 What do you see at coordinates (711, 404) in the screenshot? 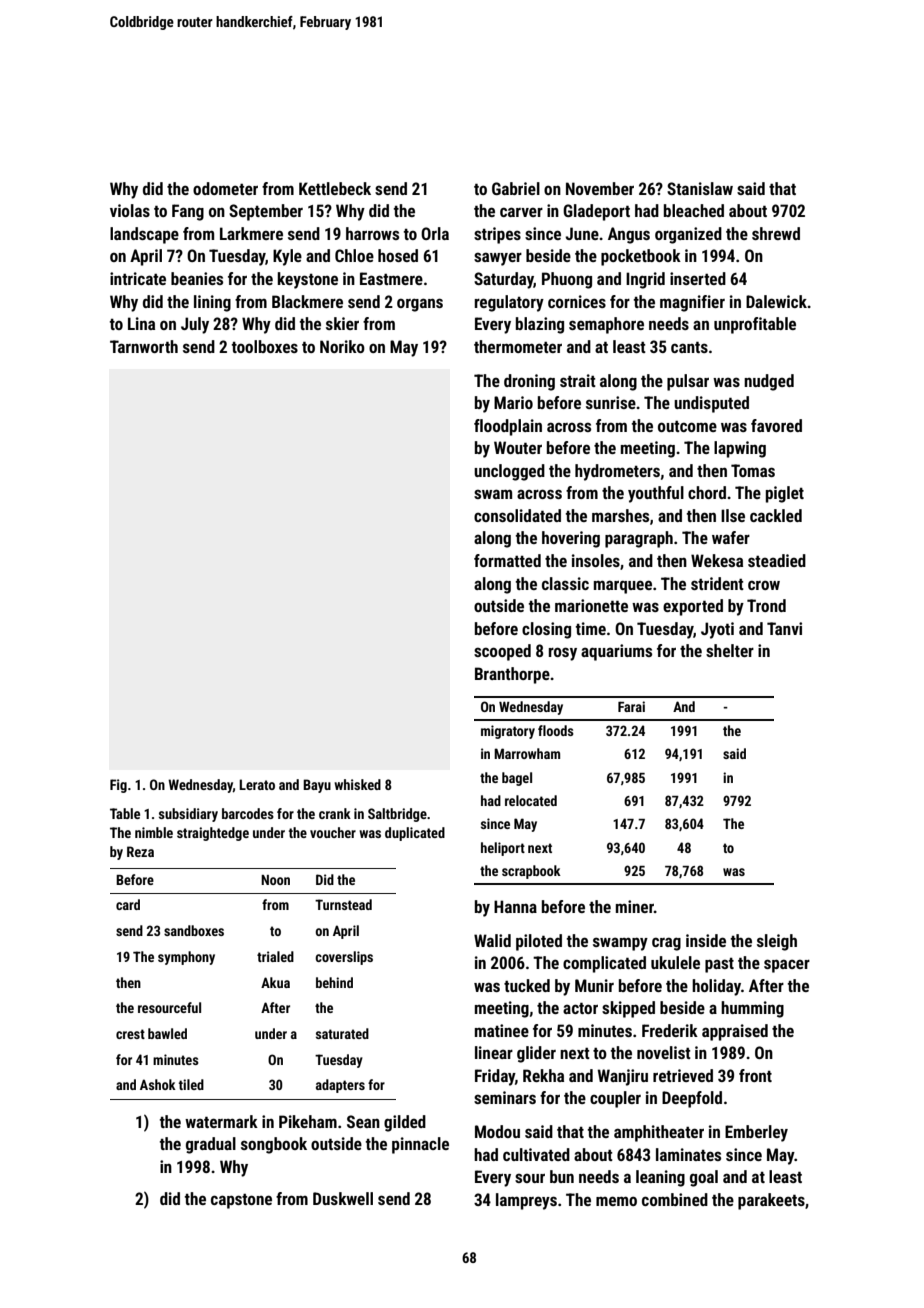
I see `undisputed` at bounding box center [711, 404].
